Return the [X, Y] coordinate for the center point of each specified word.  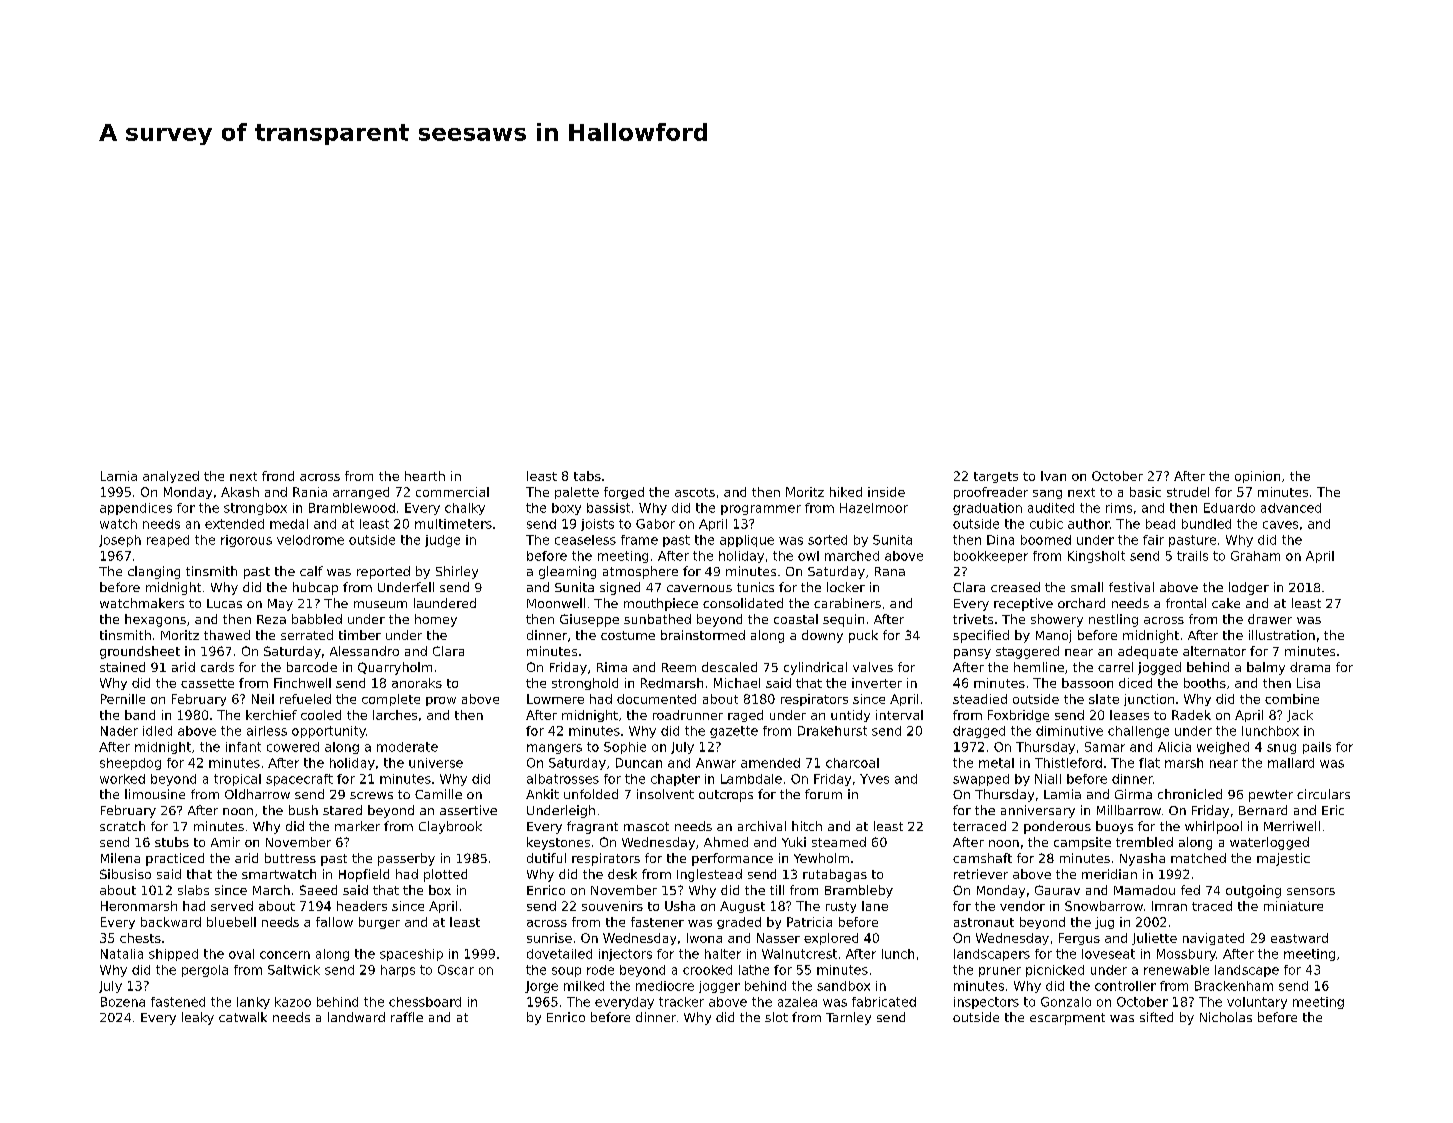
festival [1131, 587]
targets [996, 477]
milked [584, 986]
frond [278, 476]
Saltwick [294, 970]
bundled [1206, 524]
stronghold [585, 684]
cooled [321, 715]
